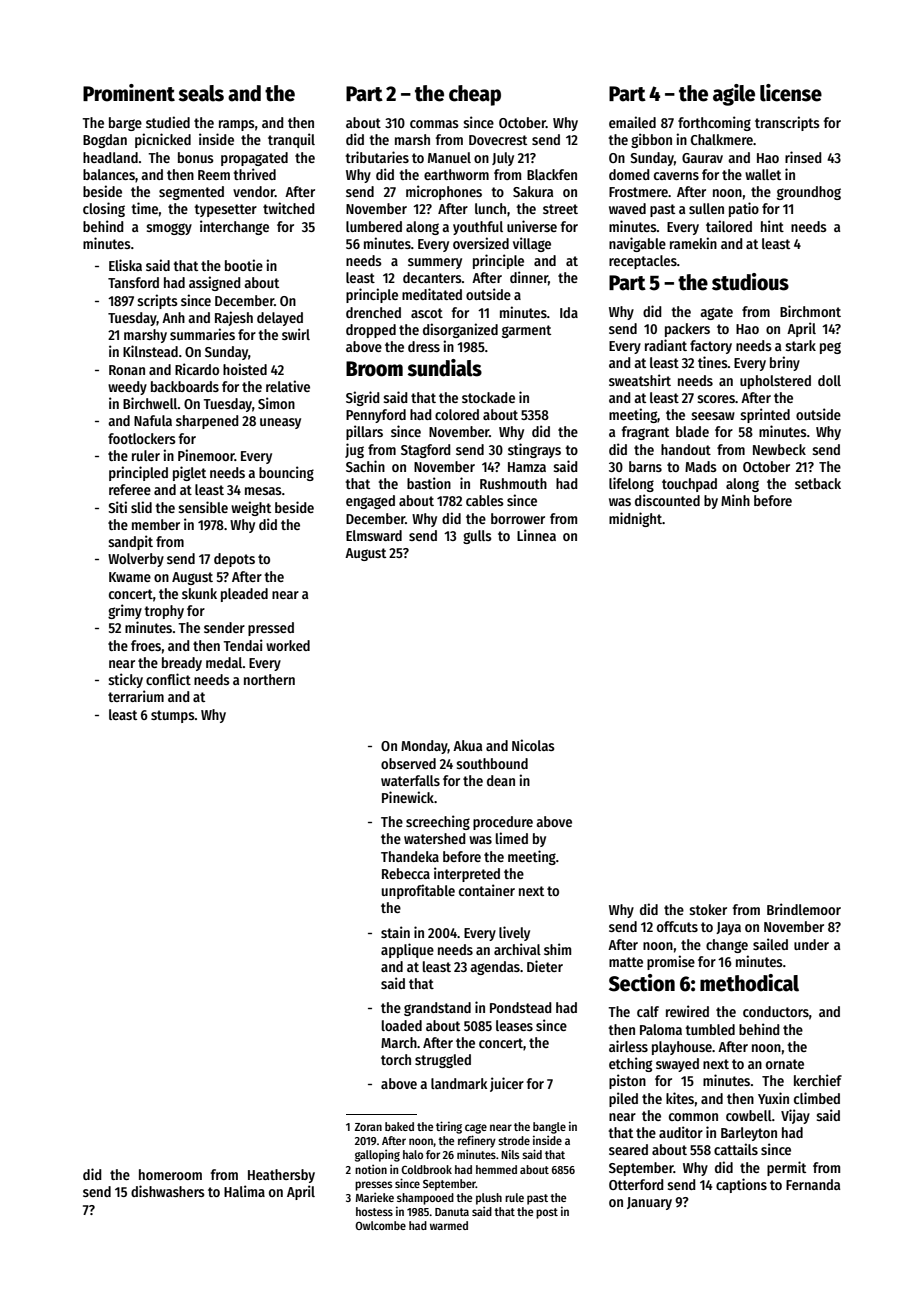 The image size is (924, 1308). Describe the element at coordinates (410, 856) in the screenshot. I see `Thandeka` at that location.
